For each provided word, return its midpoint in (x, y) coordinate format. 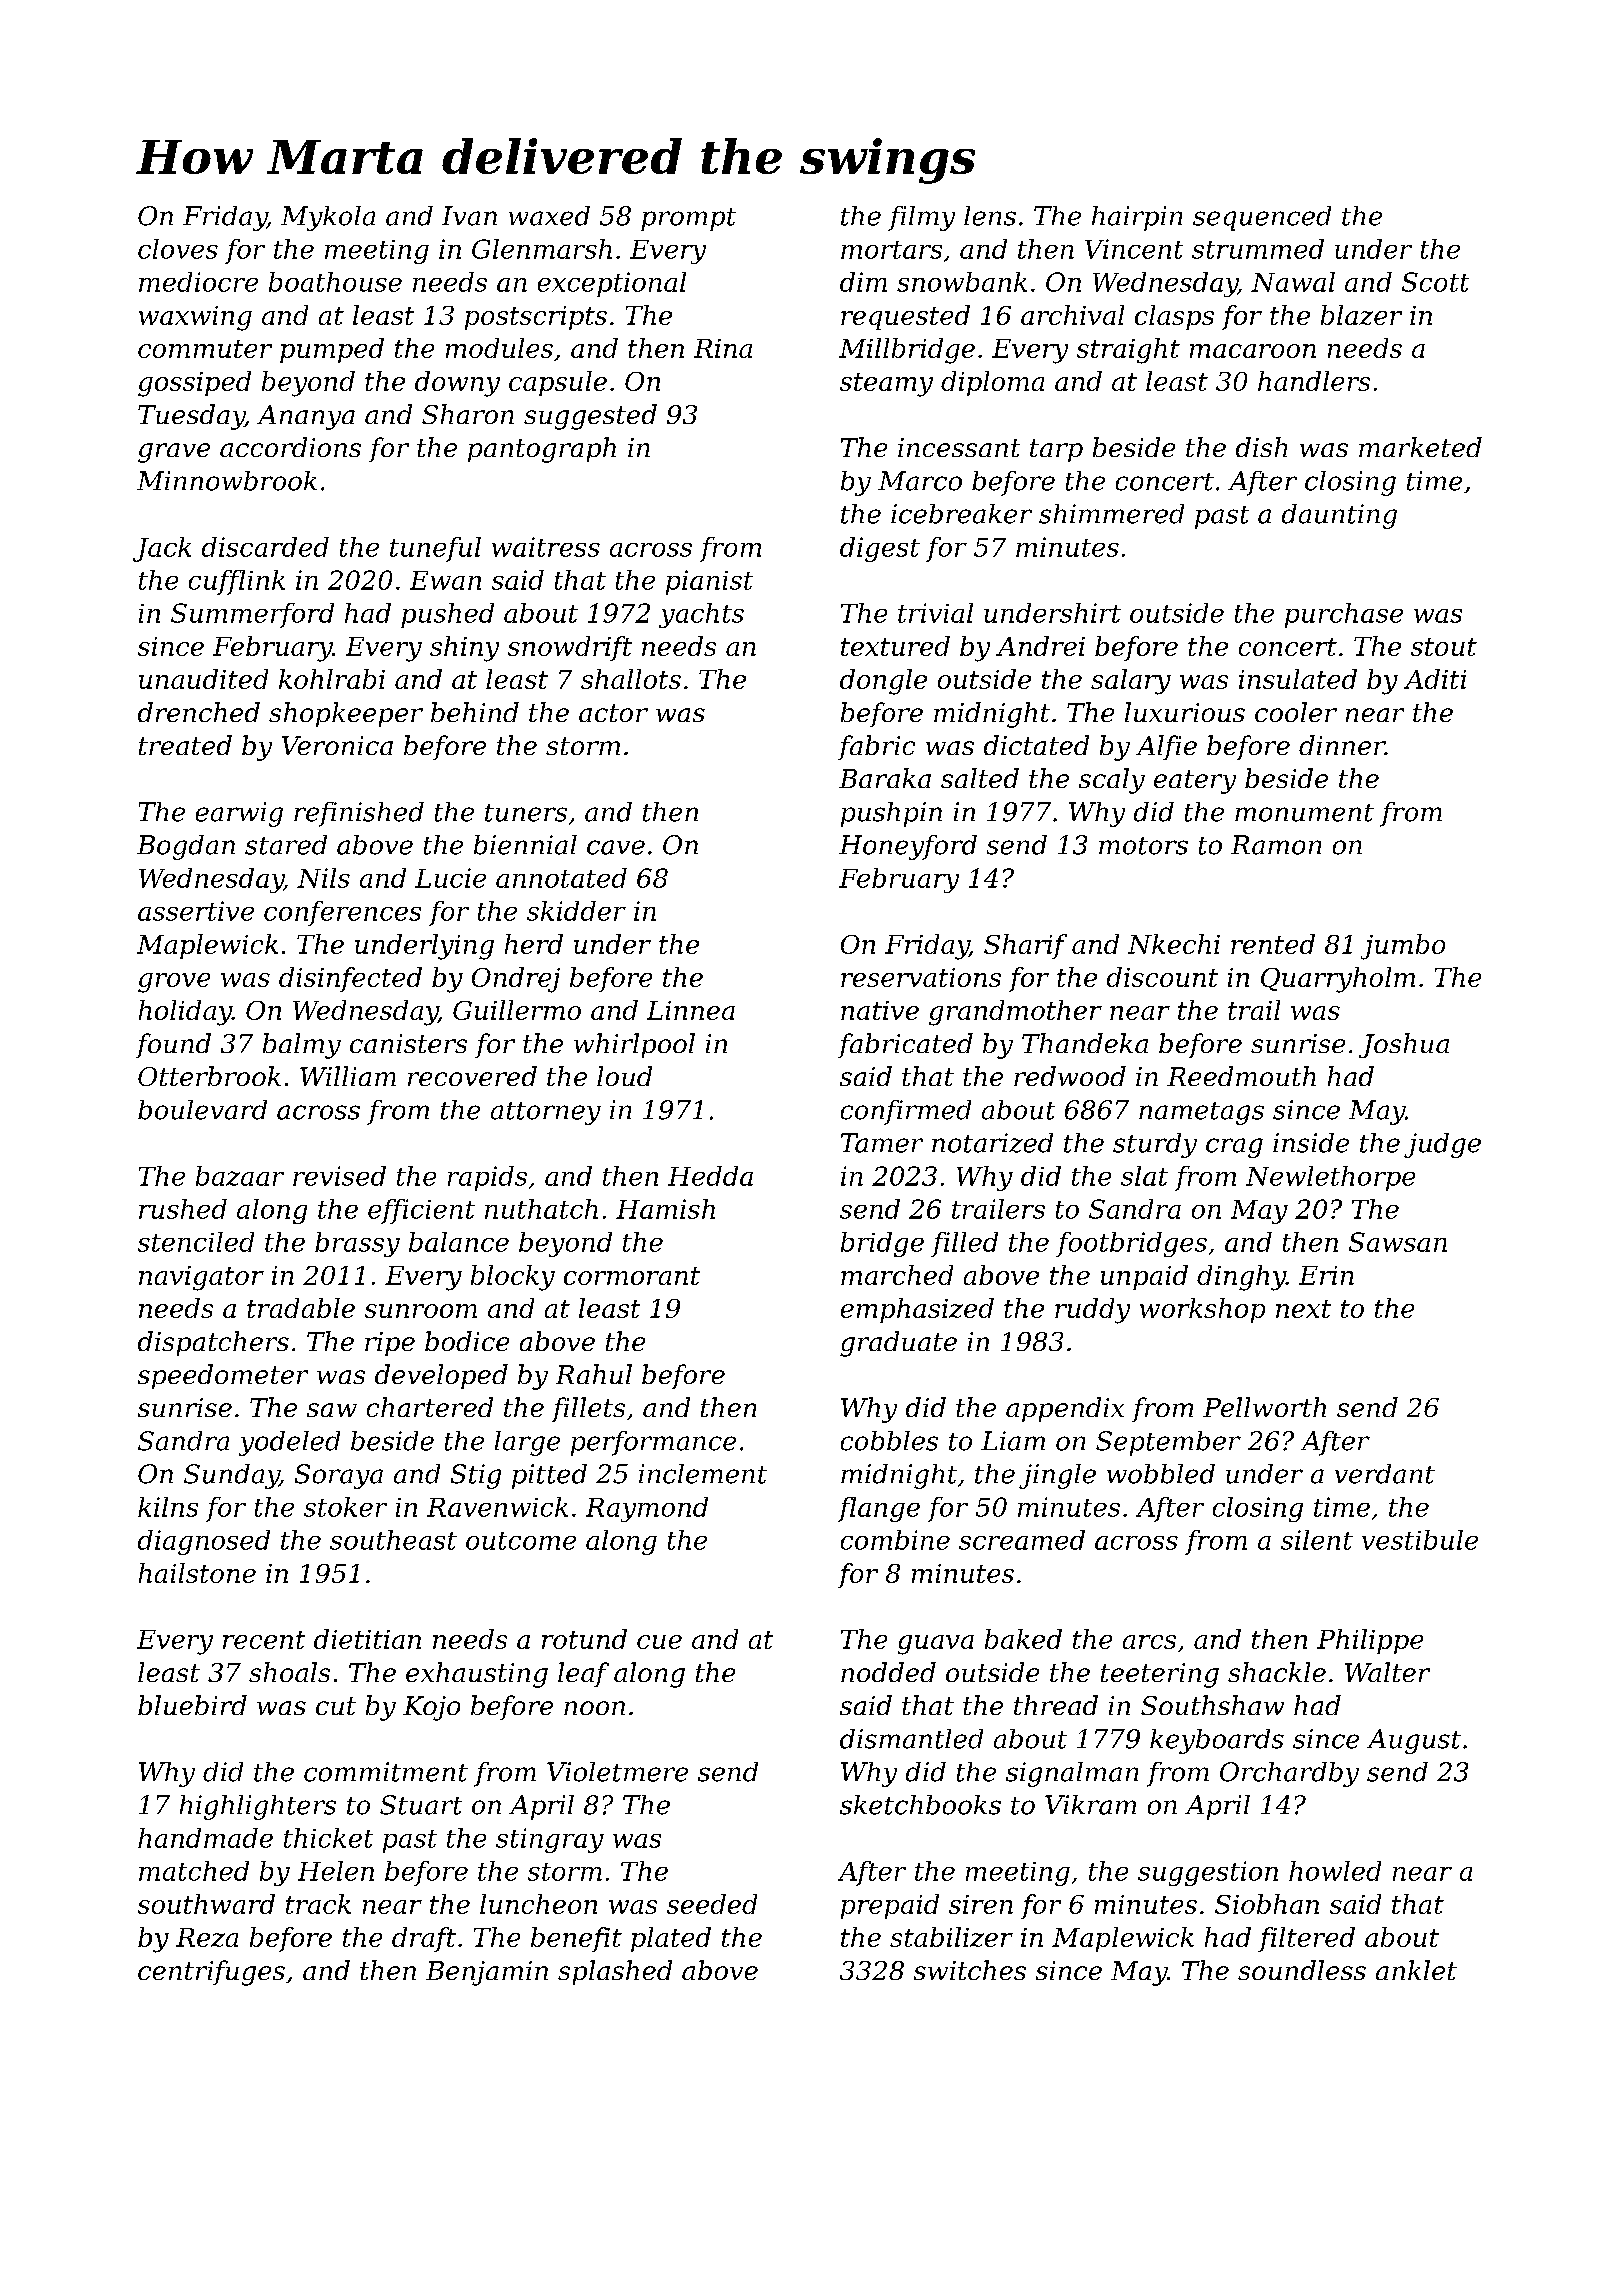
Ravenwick (497, 1507)
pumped (332, 350)
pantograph (542, 450)
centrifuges (211, 1973)
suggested (590, 417)
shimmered (1111, 514)
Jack (162, 549)
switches (970, 1970)
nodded (888, 1672)
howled (1335, 1871)
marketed (1420, 447)
